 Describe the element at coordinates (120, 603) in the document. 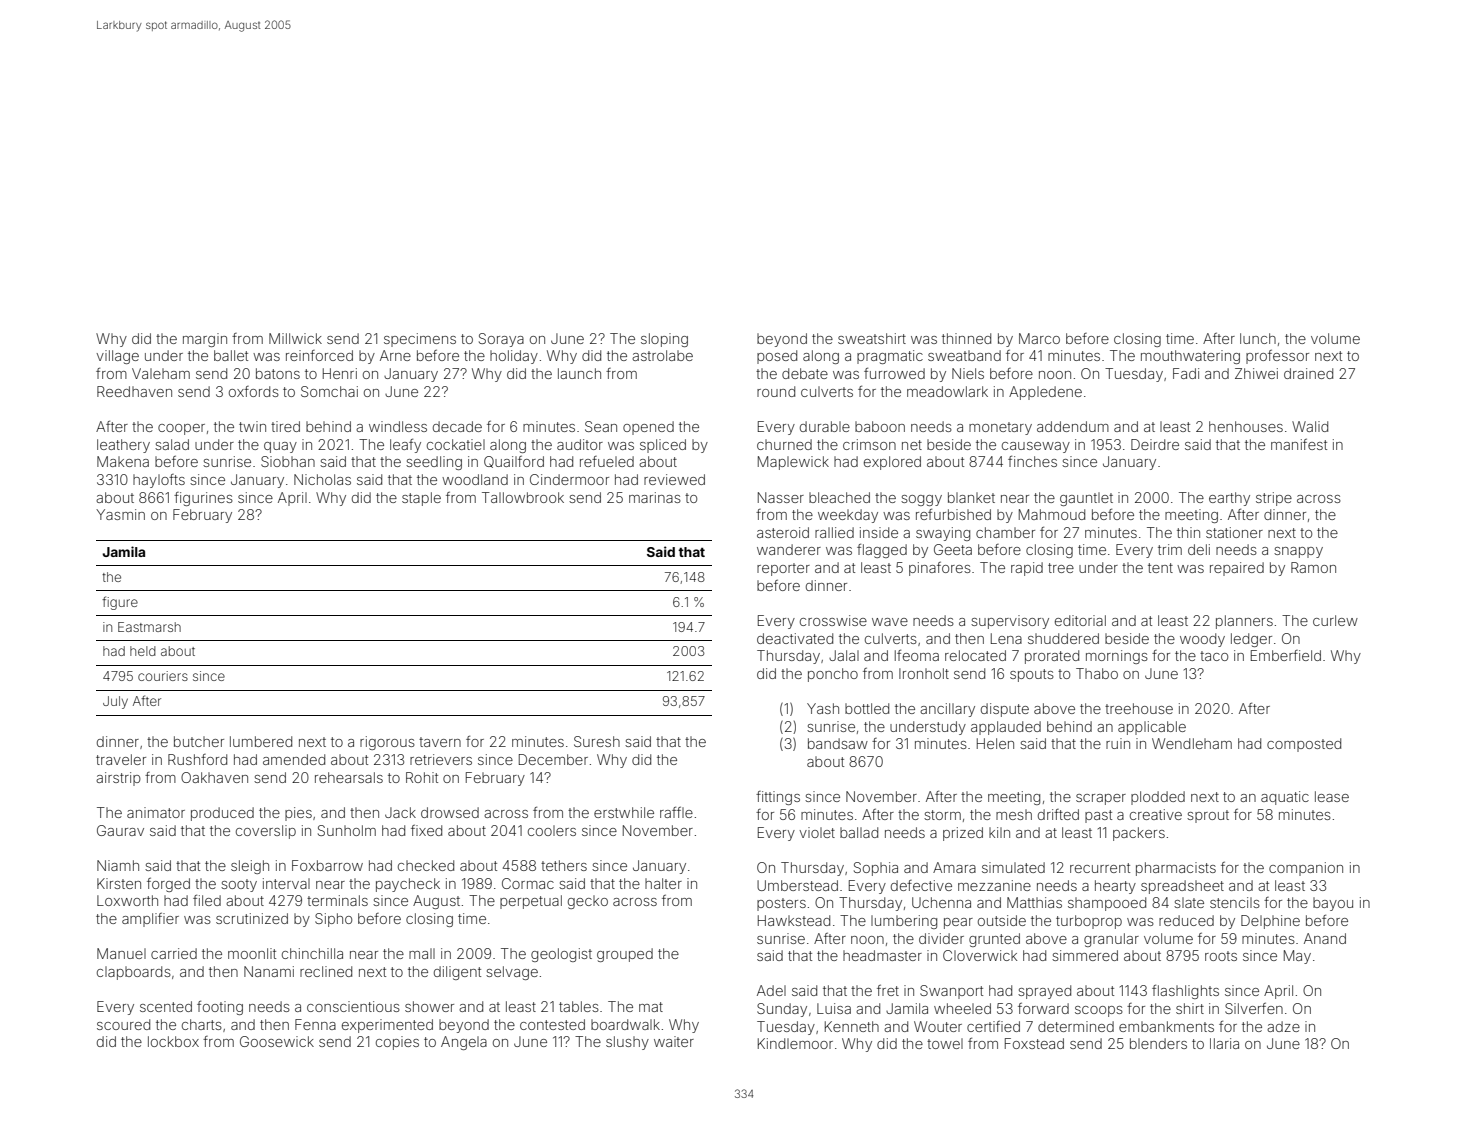

I see `figure` at that location.
